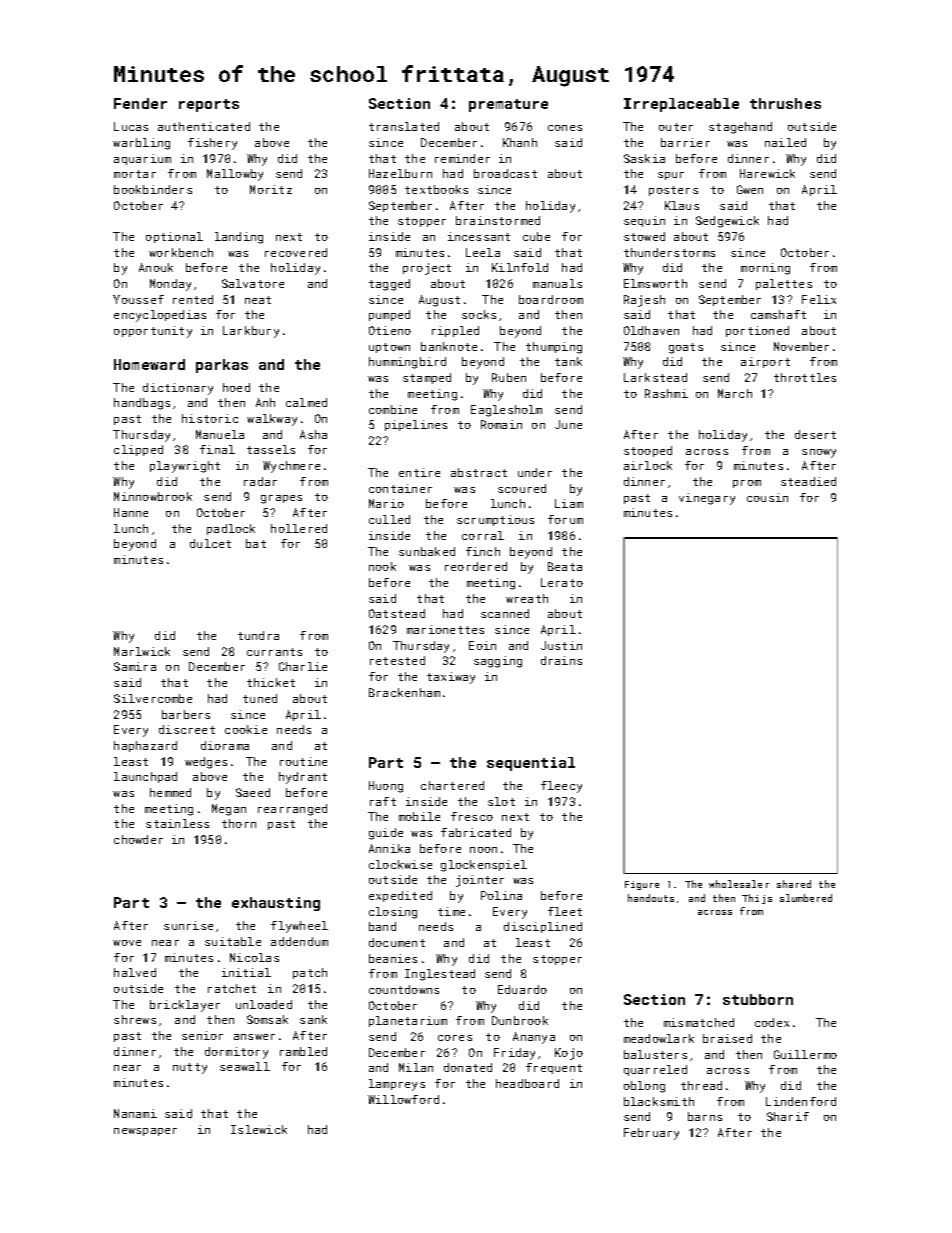  Describe the element at coordinates (145, 1132) in the document. I see `newspaper` at that location.
